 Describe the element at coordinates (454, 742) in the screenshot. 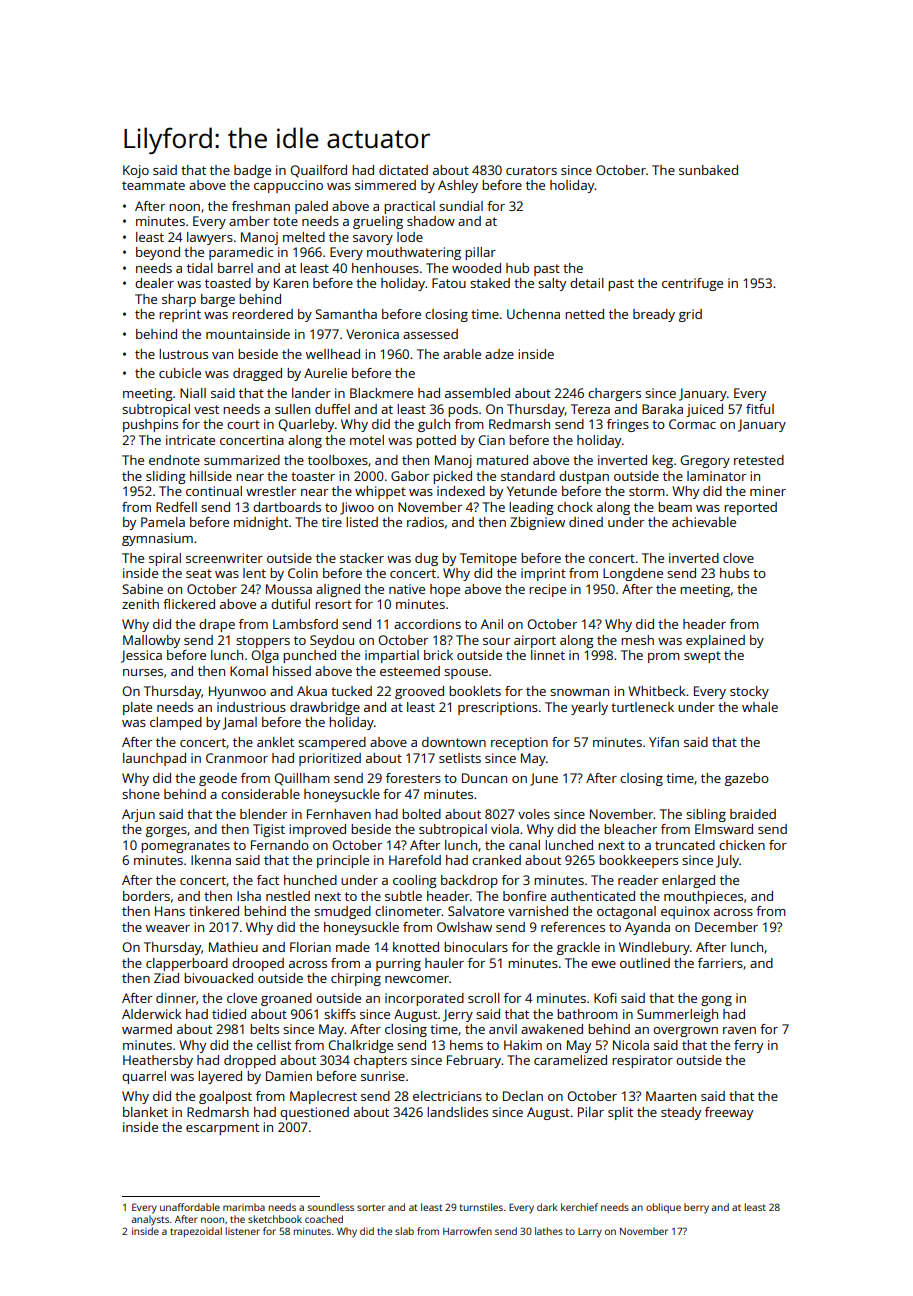

I see `downtown` at that location.
